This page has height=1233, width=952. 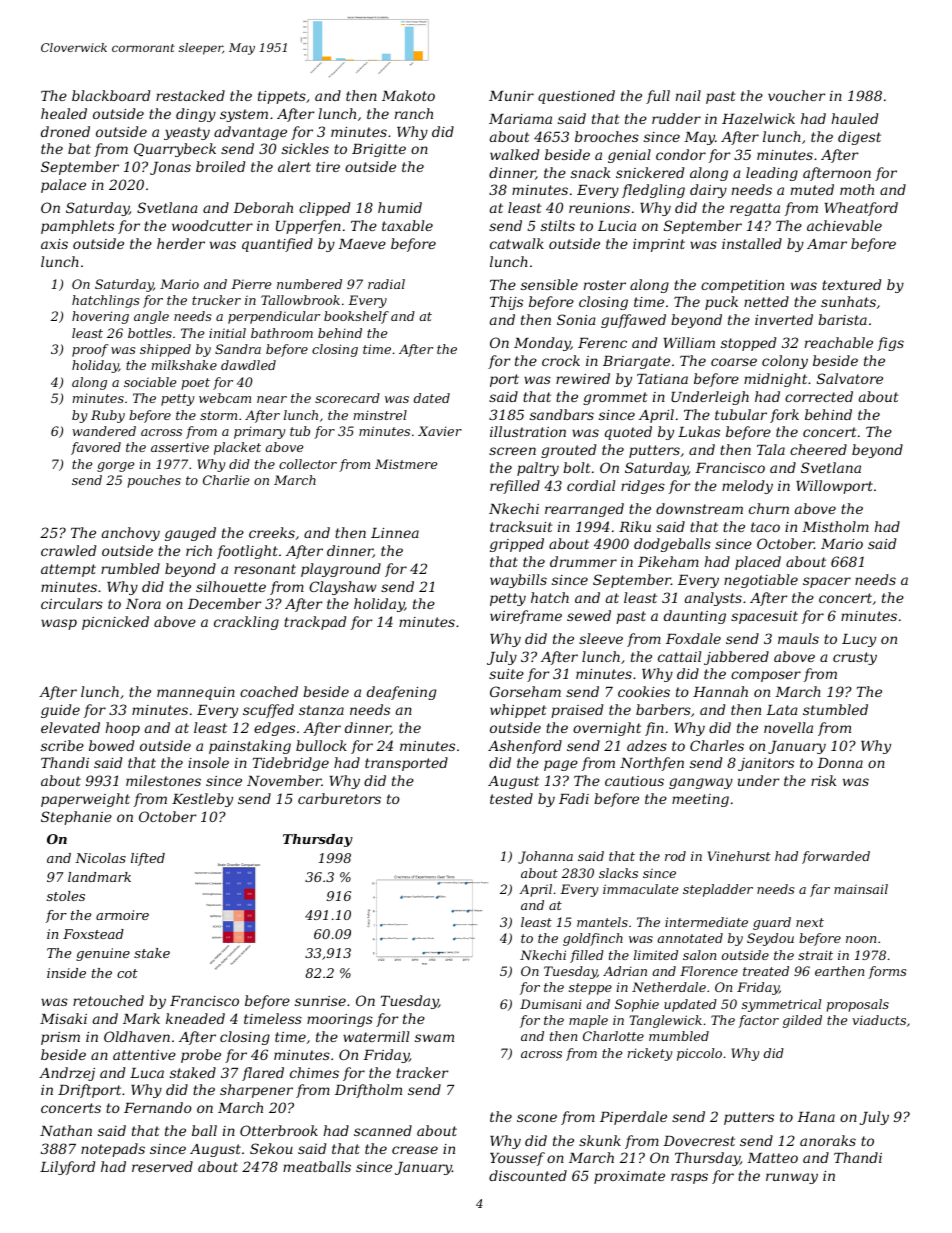 What do you see at coordinates (815, 955) in the page?
I see `strait` at bounding box center [815, 955].
